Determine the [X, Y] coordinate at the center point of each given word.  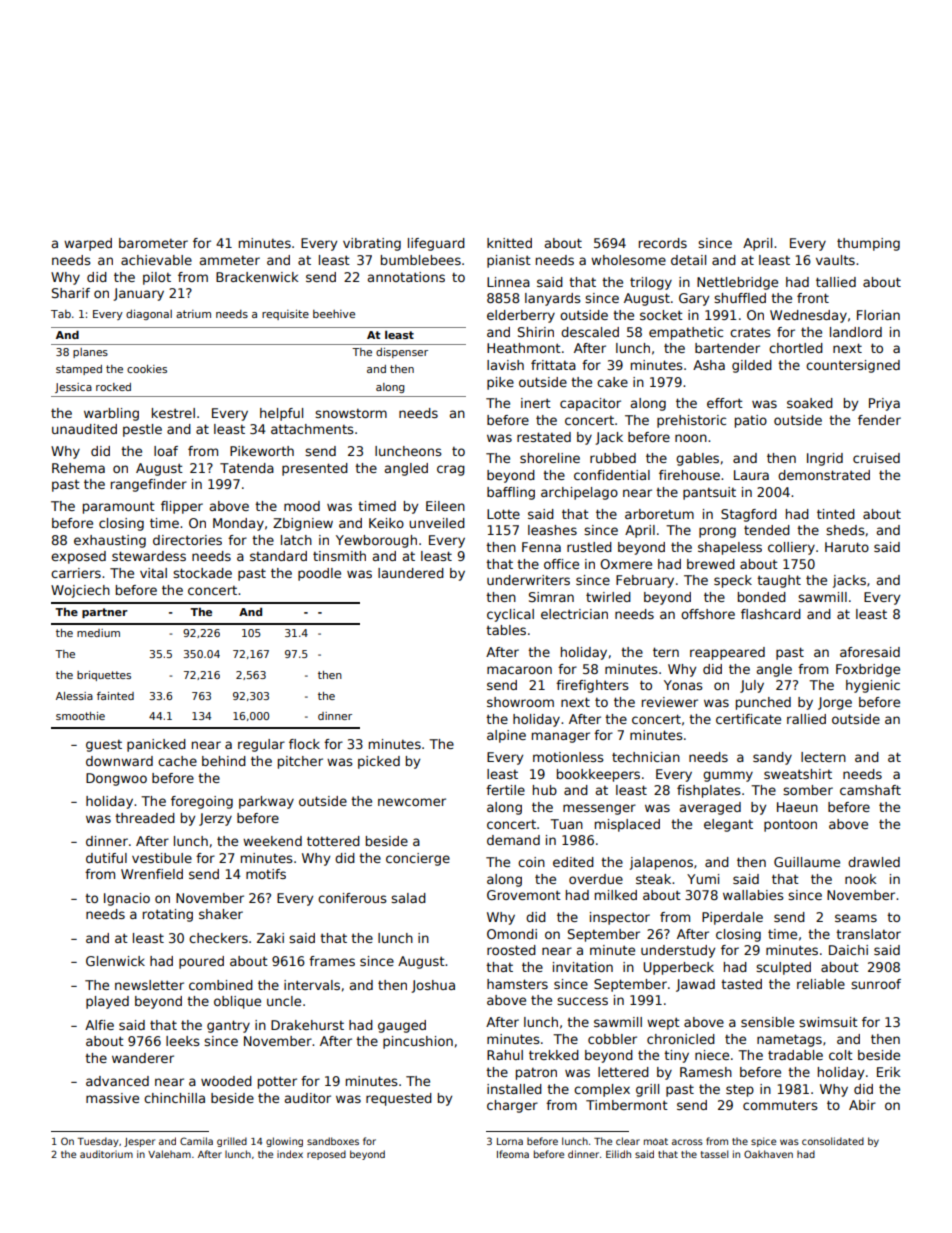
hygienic [873, 686]
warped [88, 244]
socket [661, 315]
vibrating [372, 244]
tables [506, 630]
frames [332, 961]
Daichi [848, 950]
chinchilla [174, 1098]
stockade [202, 573]
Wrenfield [152, 874]
